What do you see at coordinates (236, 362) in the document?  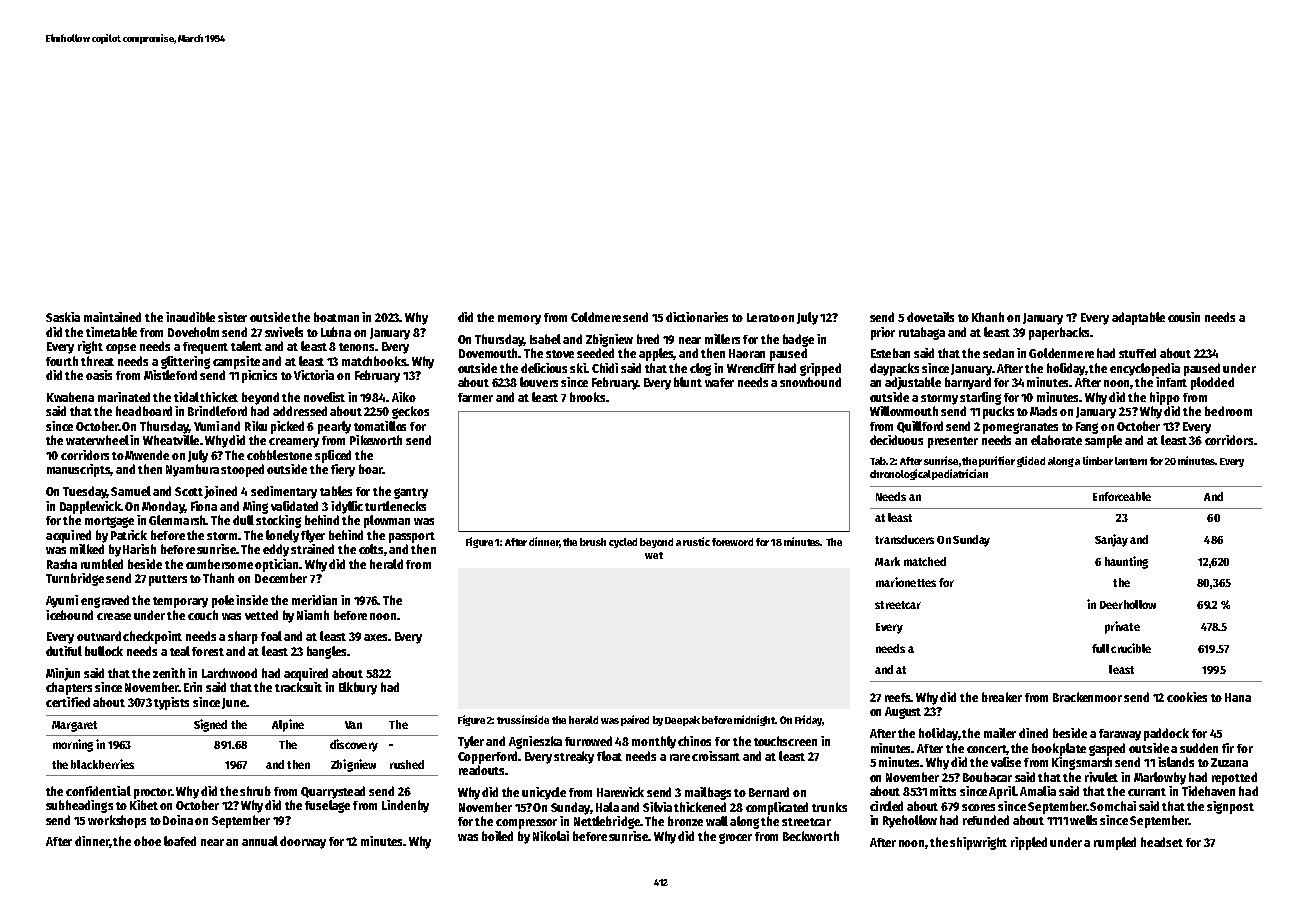 I see `campsite` at bounding box center [236, 362].
